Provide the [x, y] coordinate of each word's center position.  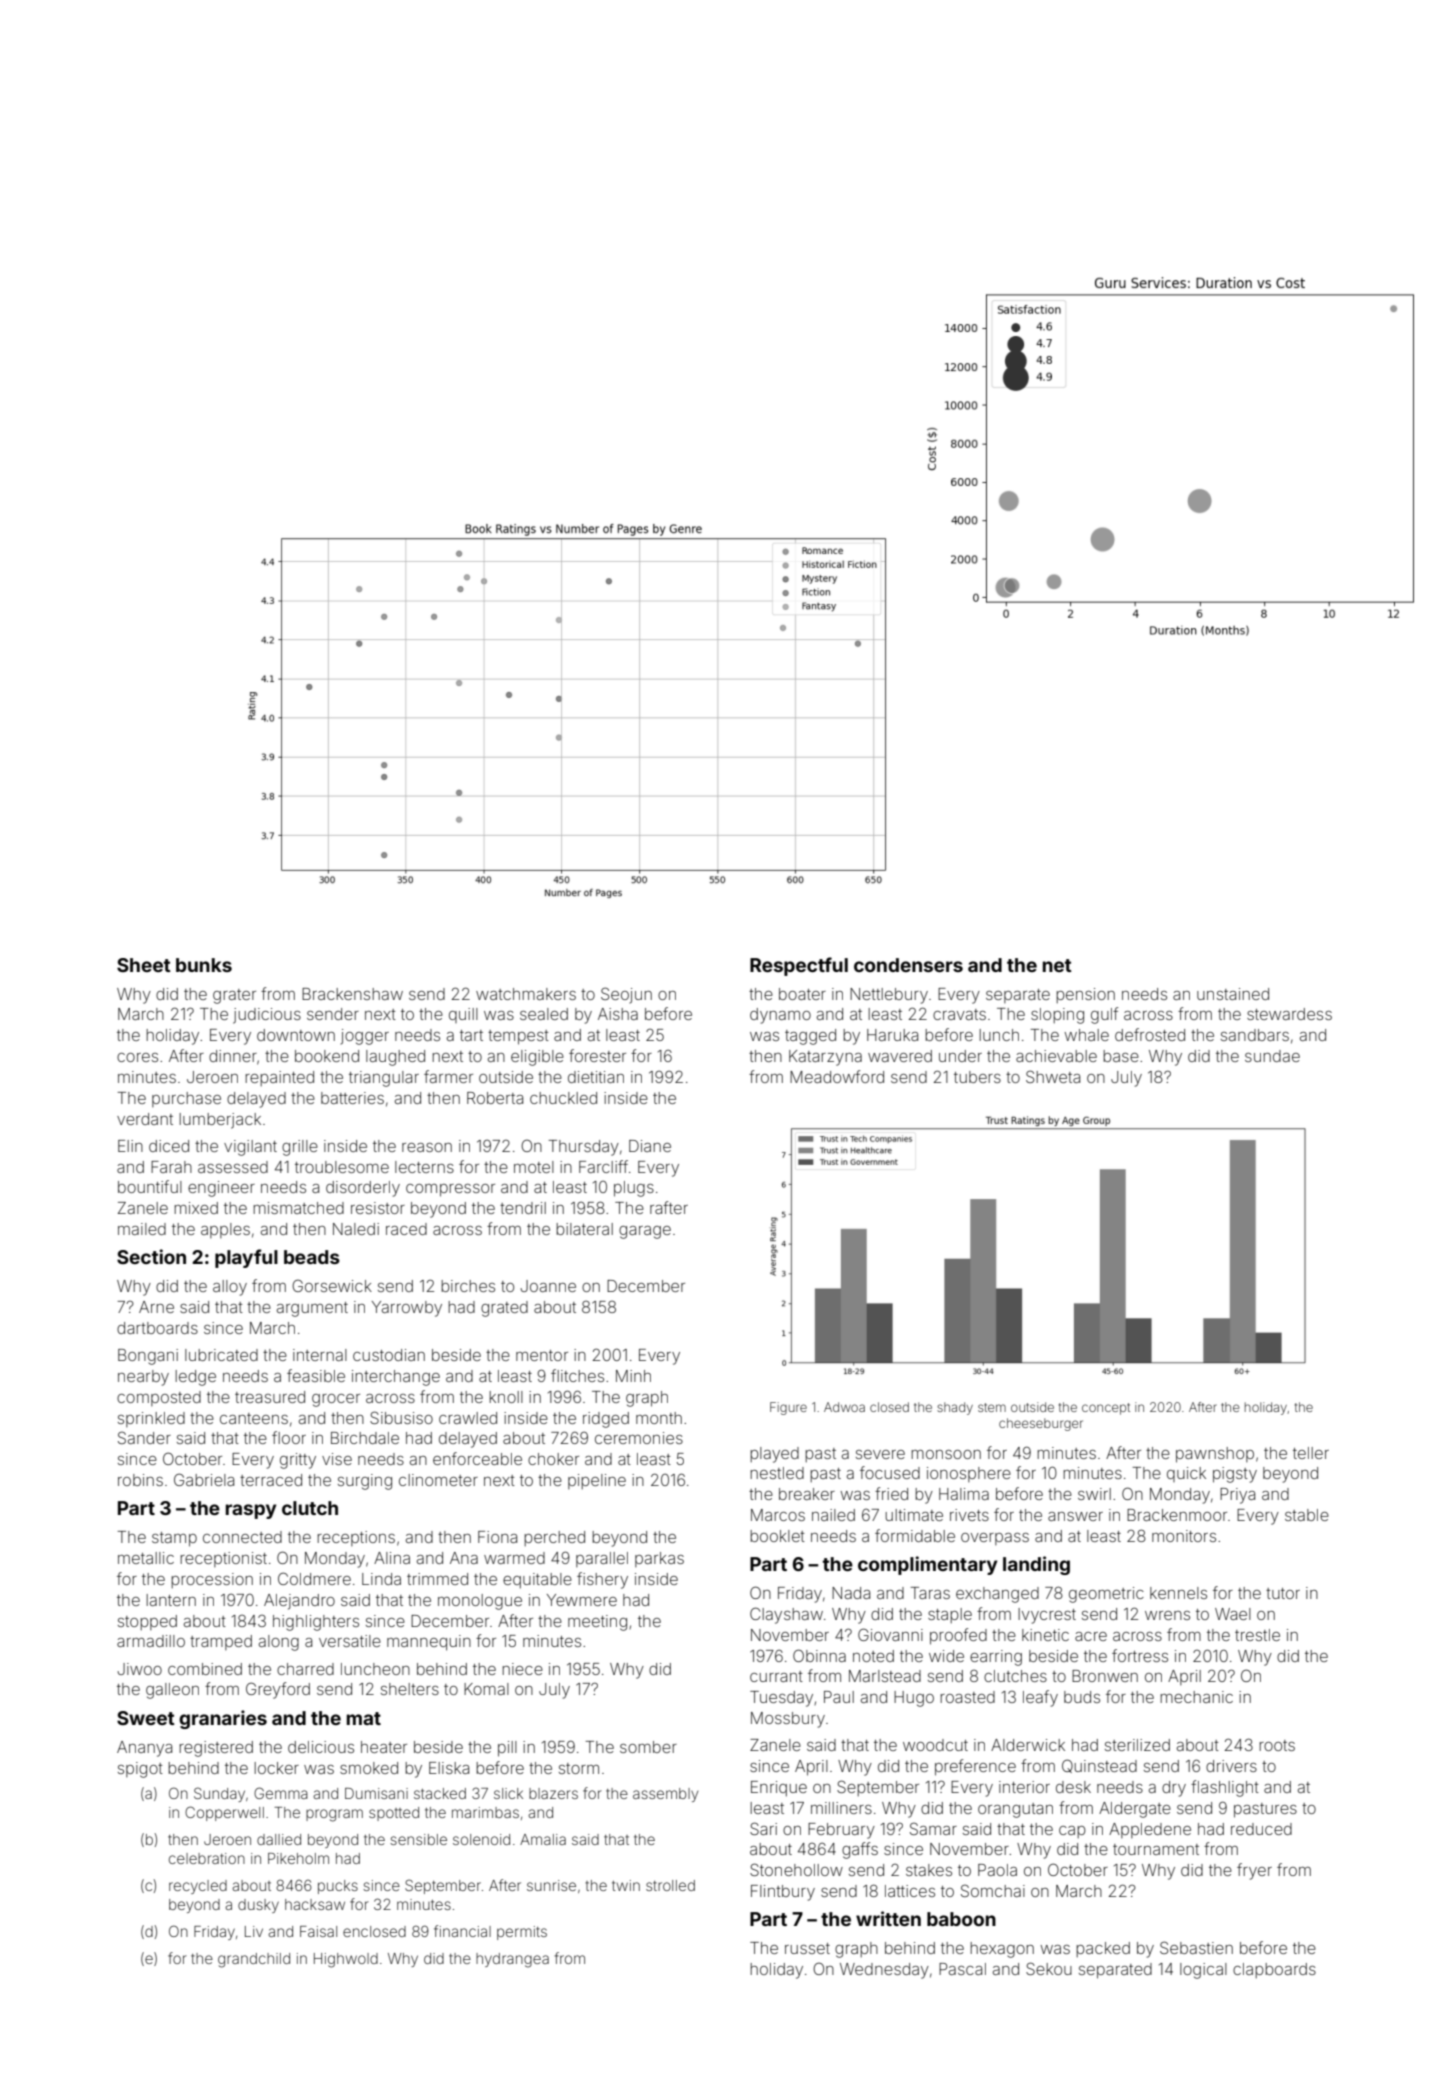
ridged [606, 1420]
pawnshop [1215, 1455]
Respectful [799, 966]
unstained [1233, 994]
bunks [204, 965]
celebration [207, 1858]
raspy [251, 1511]
